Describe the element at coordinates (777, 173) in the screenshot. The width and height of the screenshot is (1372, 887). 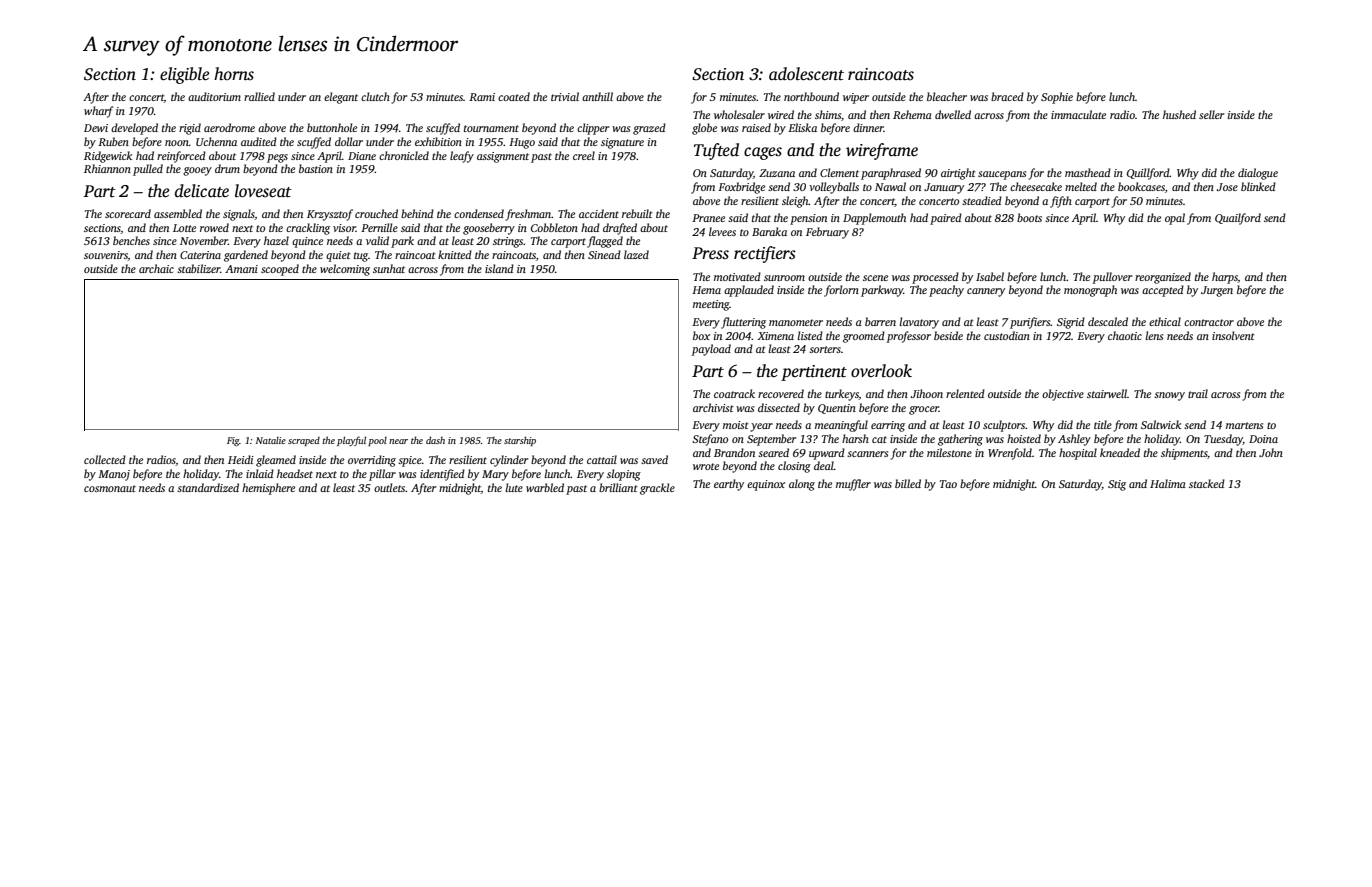
I see `Zuzana` at that location.
